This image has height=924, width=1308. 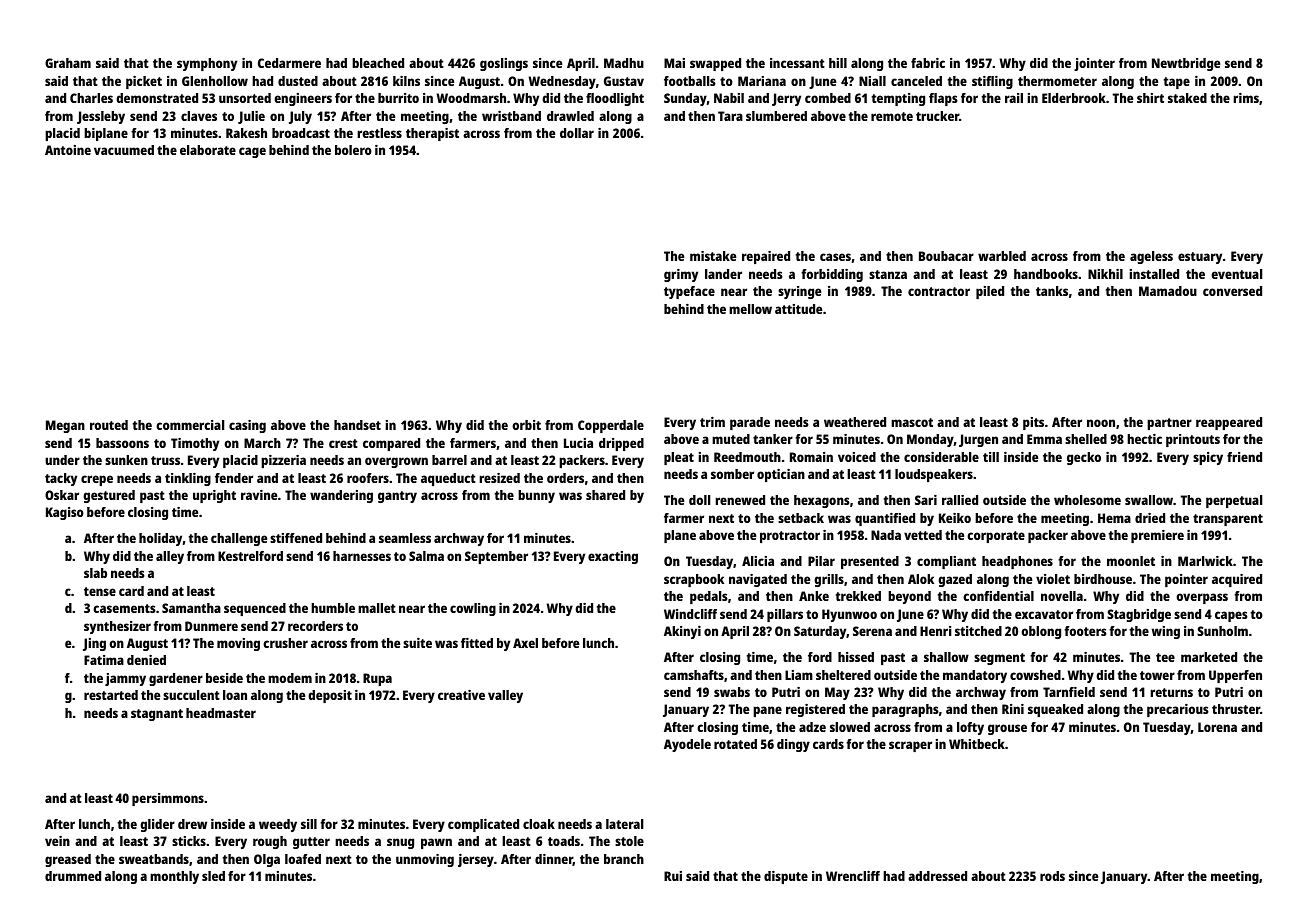 I want to click on vein, so click(x=57, y=841).
